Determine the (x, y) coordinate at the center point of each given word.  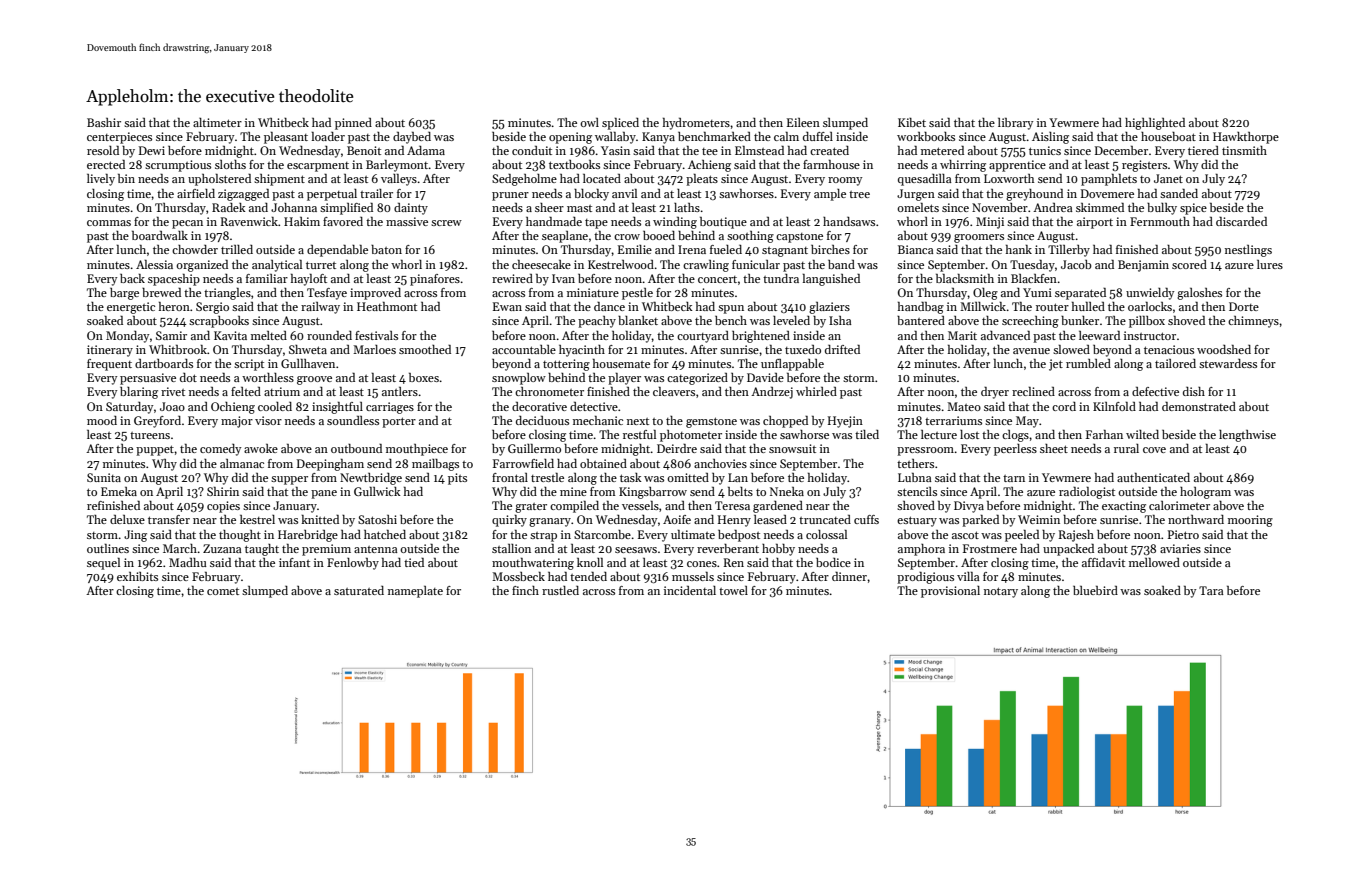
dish (1194, 391)
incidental (690, 590)
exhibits (137, 576)
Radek (229, 207)
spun (731, 309)
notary (1001, 592)
